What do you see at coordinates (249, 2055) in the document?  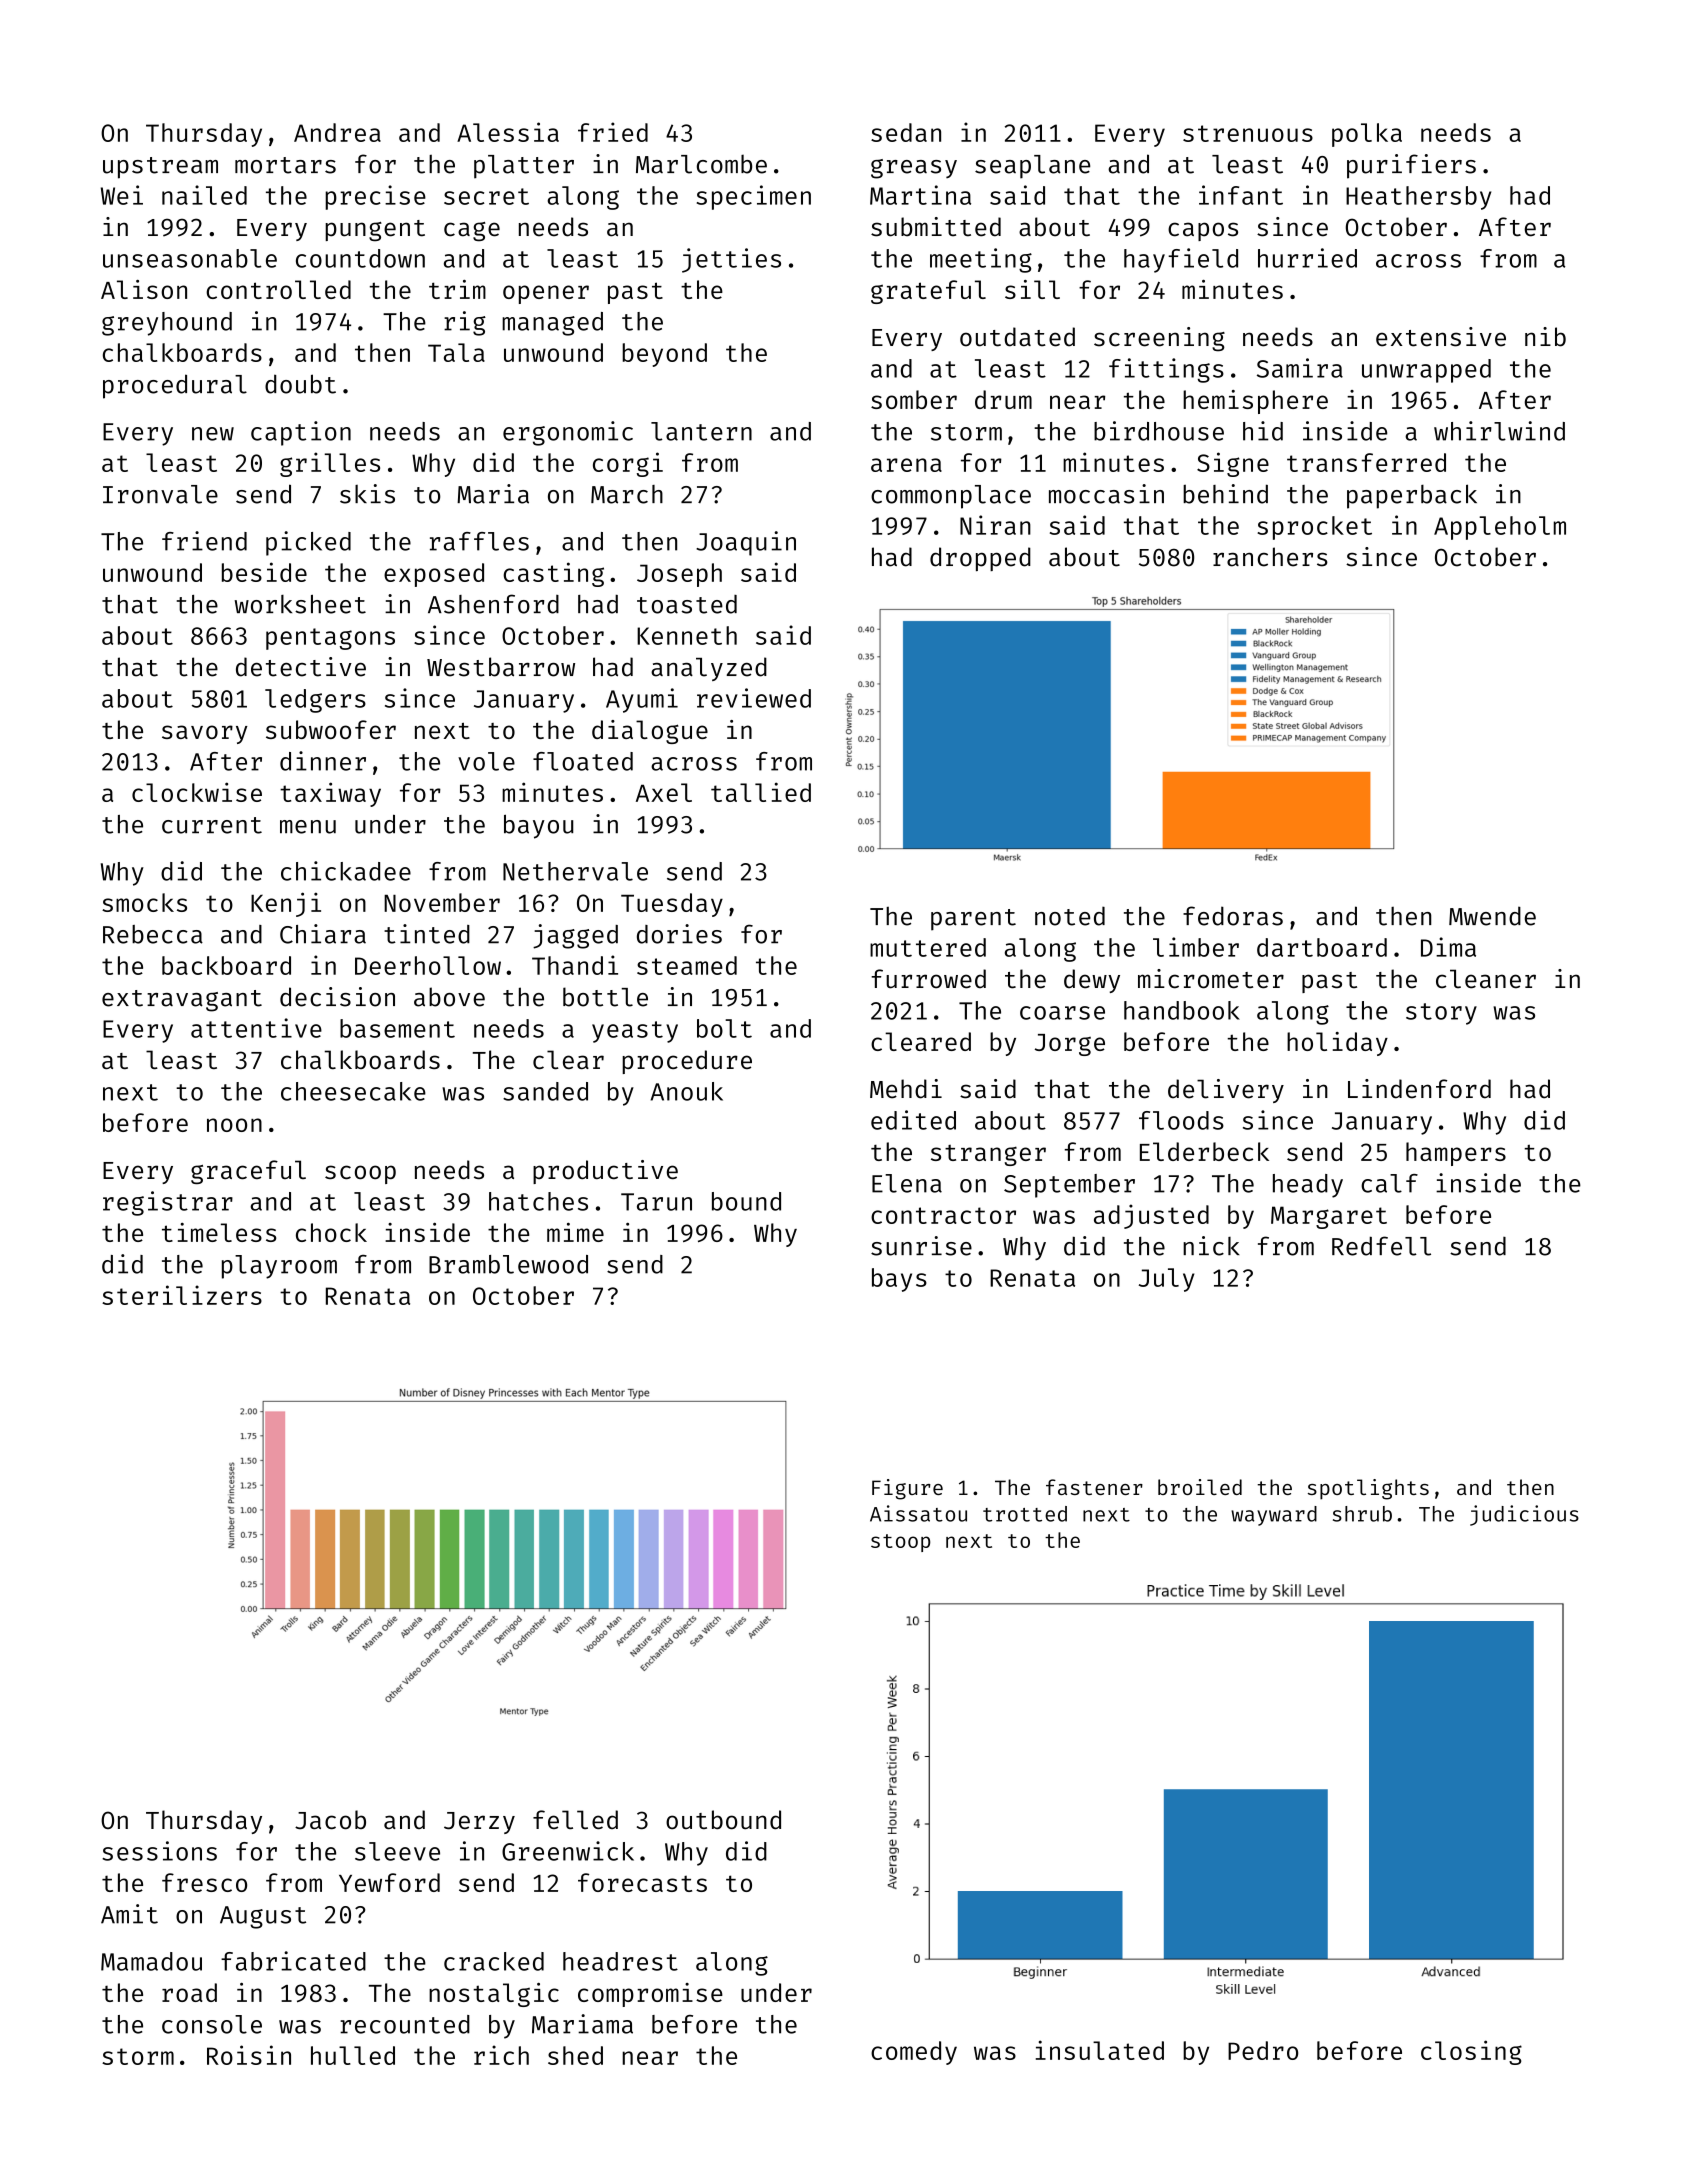 I see `Roisin` at bounding box center [249, 2055].
